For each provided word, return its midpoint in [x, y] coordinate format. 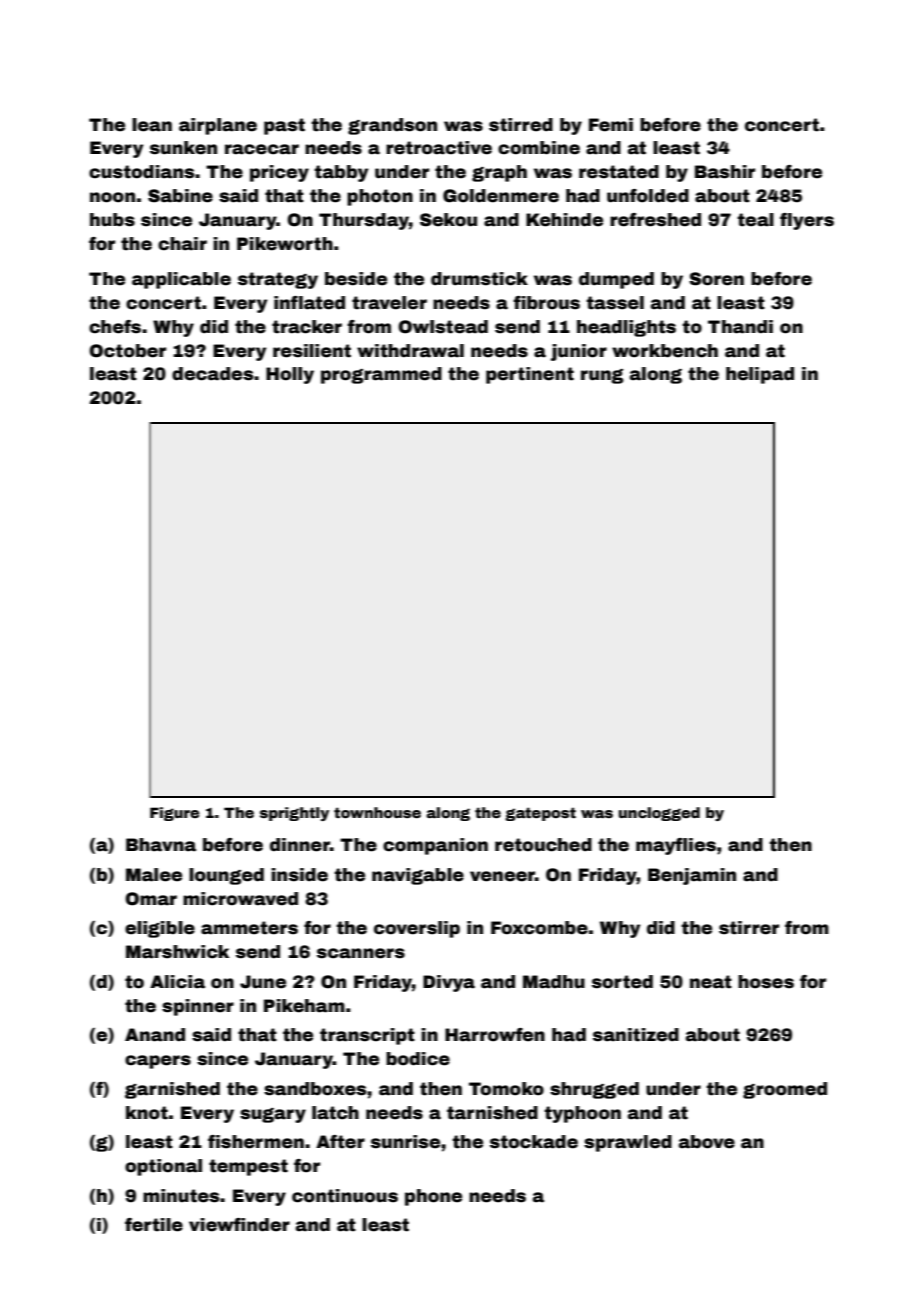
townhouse [377, 812]
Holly [290, 375]
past [284, 126]
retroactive [439, 148]
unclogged [659, 814]
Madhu [554, 982]
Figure [175, 814]
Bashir [725, 172]
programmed [381, 375]
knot [147, 1113]
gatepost [540, 814]
